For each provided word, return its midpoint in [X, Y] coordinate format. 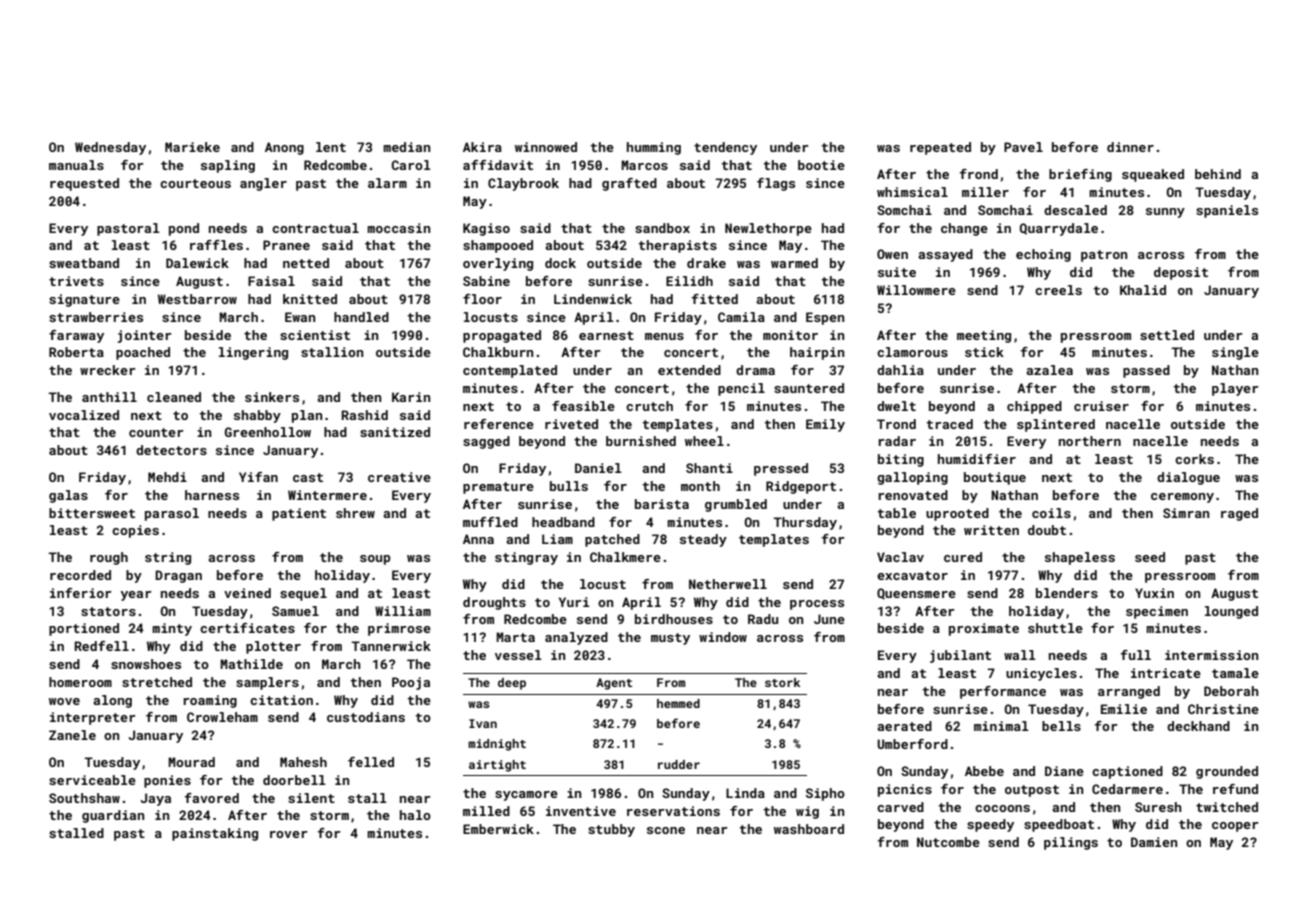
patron [1104, 256]
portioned [84, 629]
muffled [490, 522]
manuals [76, 165]
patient [299, 514]
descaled [1075, 210]
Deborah [1231, 691]
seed [1150, 557]
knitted [310, 299]
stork [782, 682]
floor [482, 299]
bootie [821, 165]
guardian [113, 816]
